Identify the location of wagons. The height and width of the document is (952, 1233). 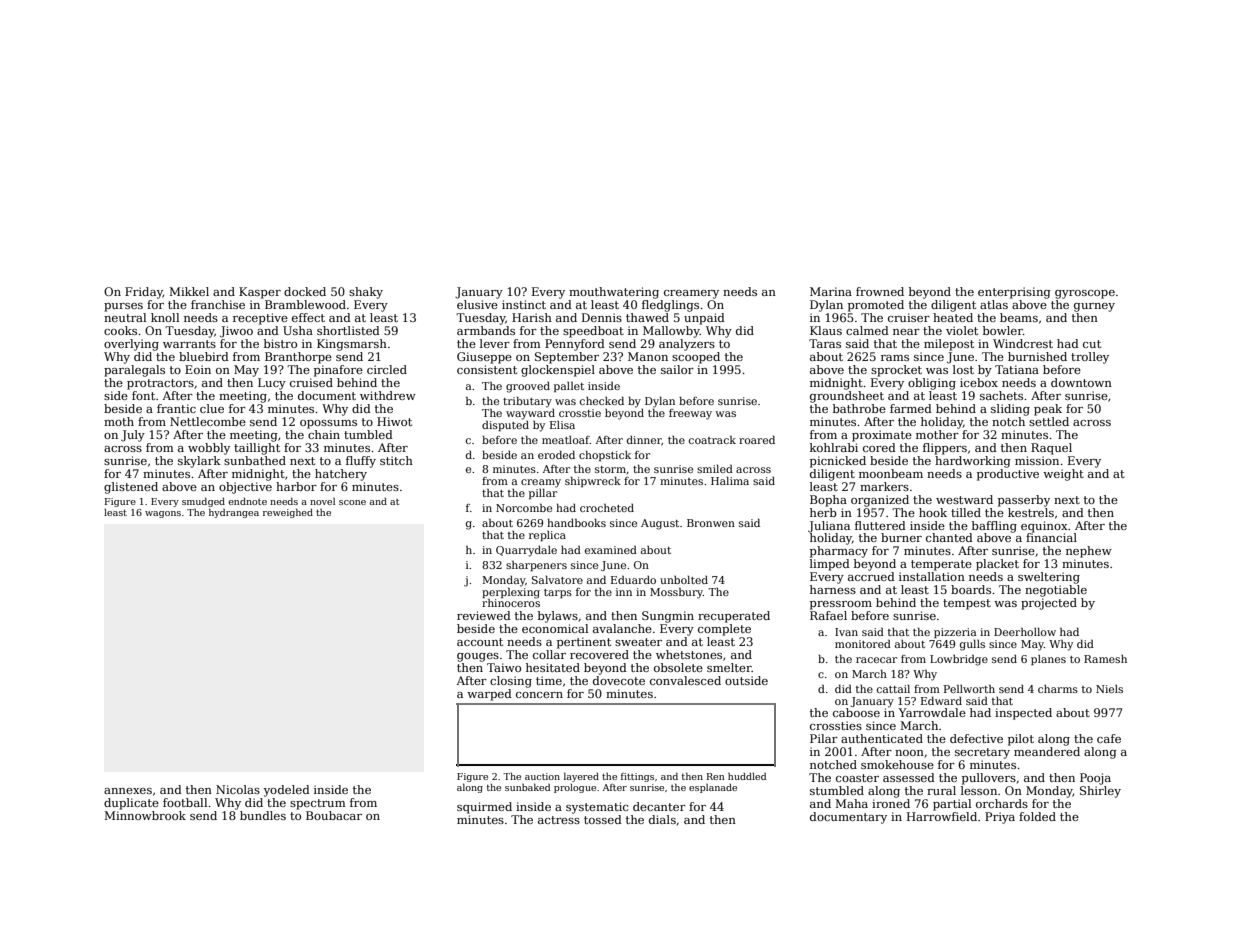
(163, 514).
